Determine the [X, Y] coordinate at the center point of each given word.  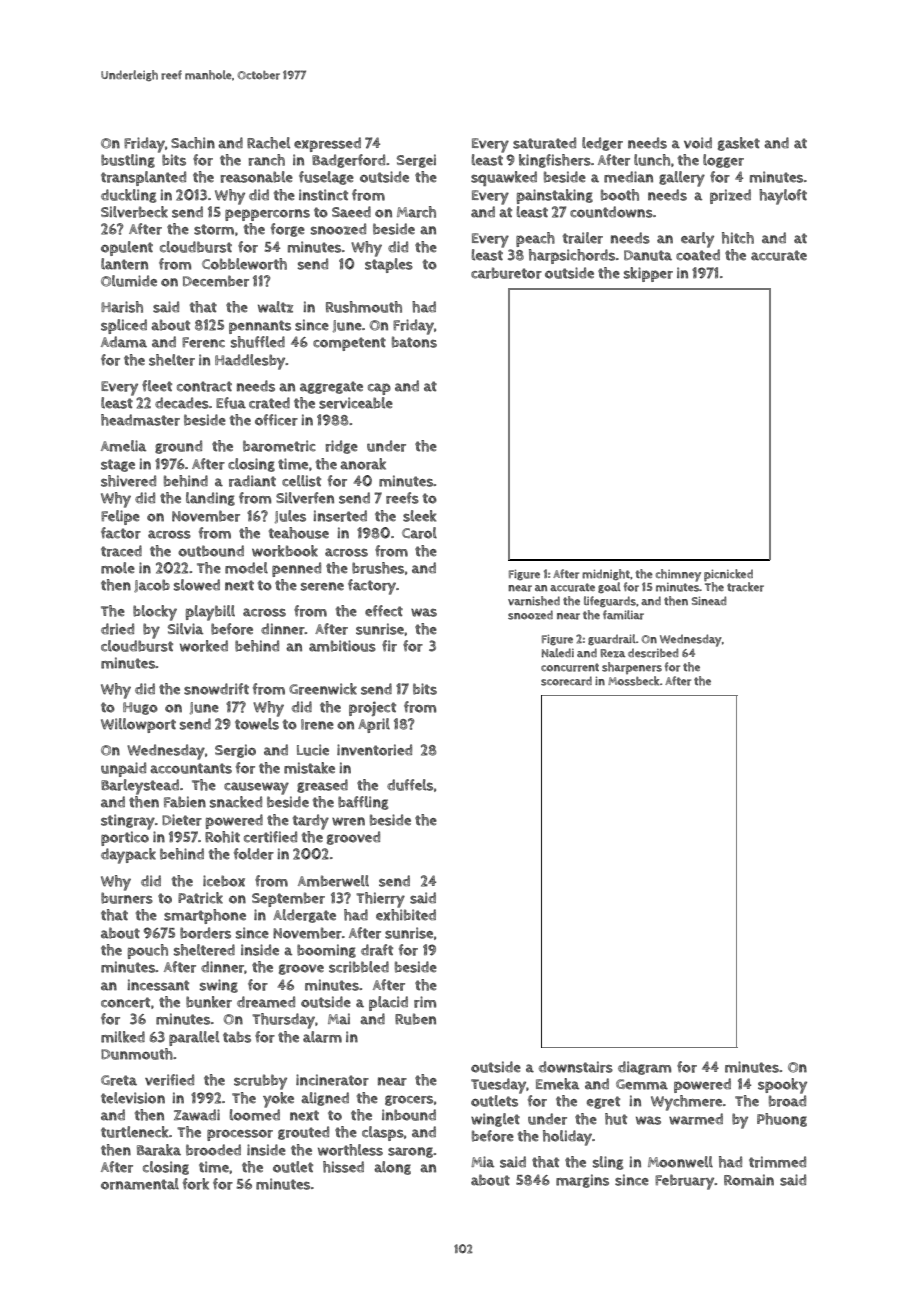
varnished [534, 601]
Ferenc [203, 342]
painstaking [555, 196]
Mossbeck [633, 681]
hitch [738, 238]
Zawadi [197, 1115]
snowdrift [216, 689]
